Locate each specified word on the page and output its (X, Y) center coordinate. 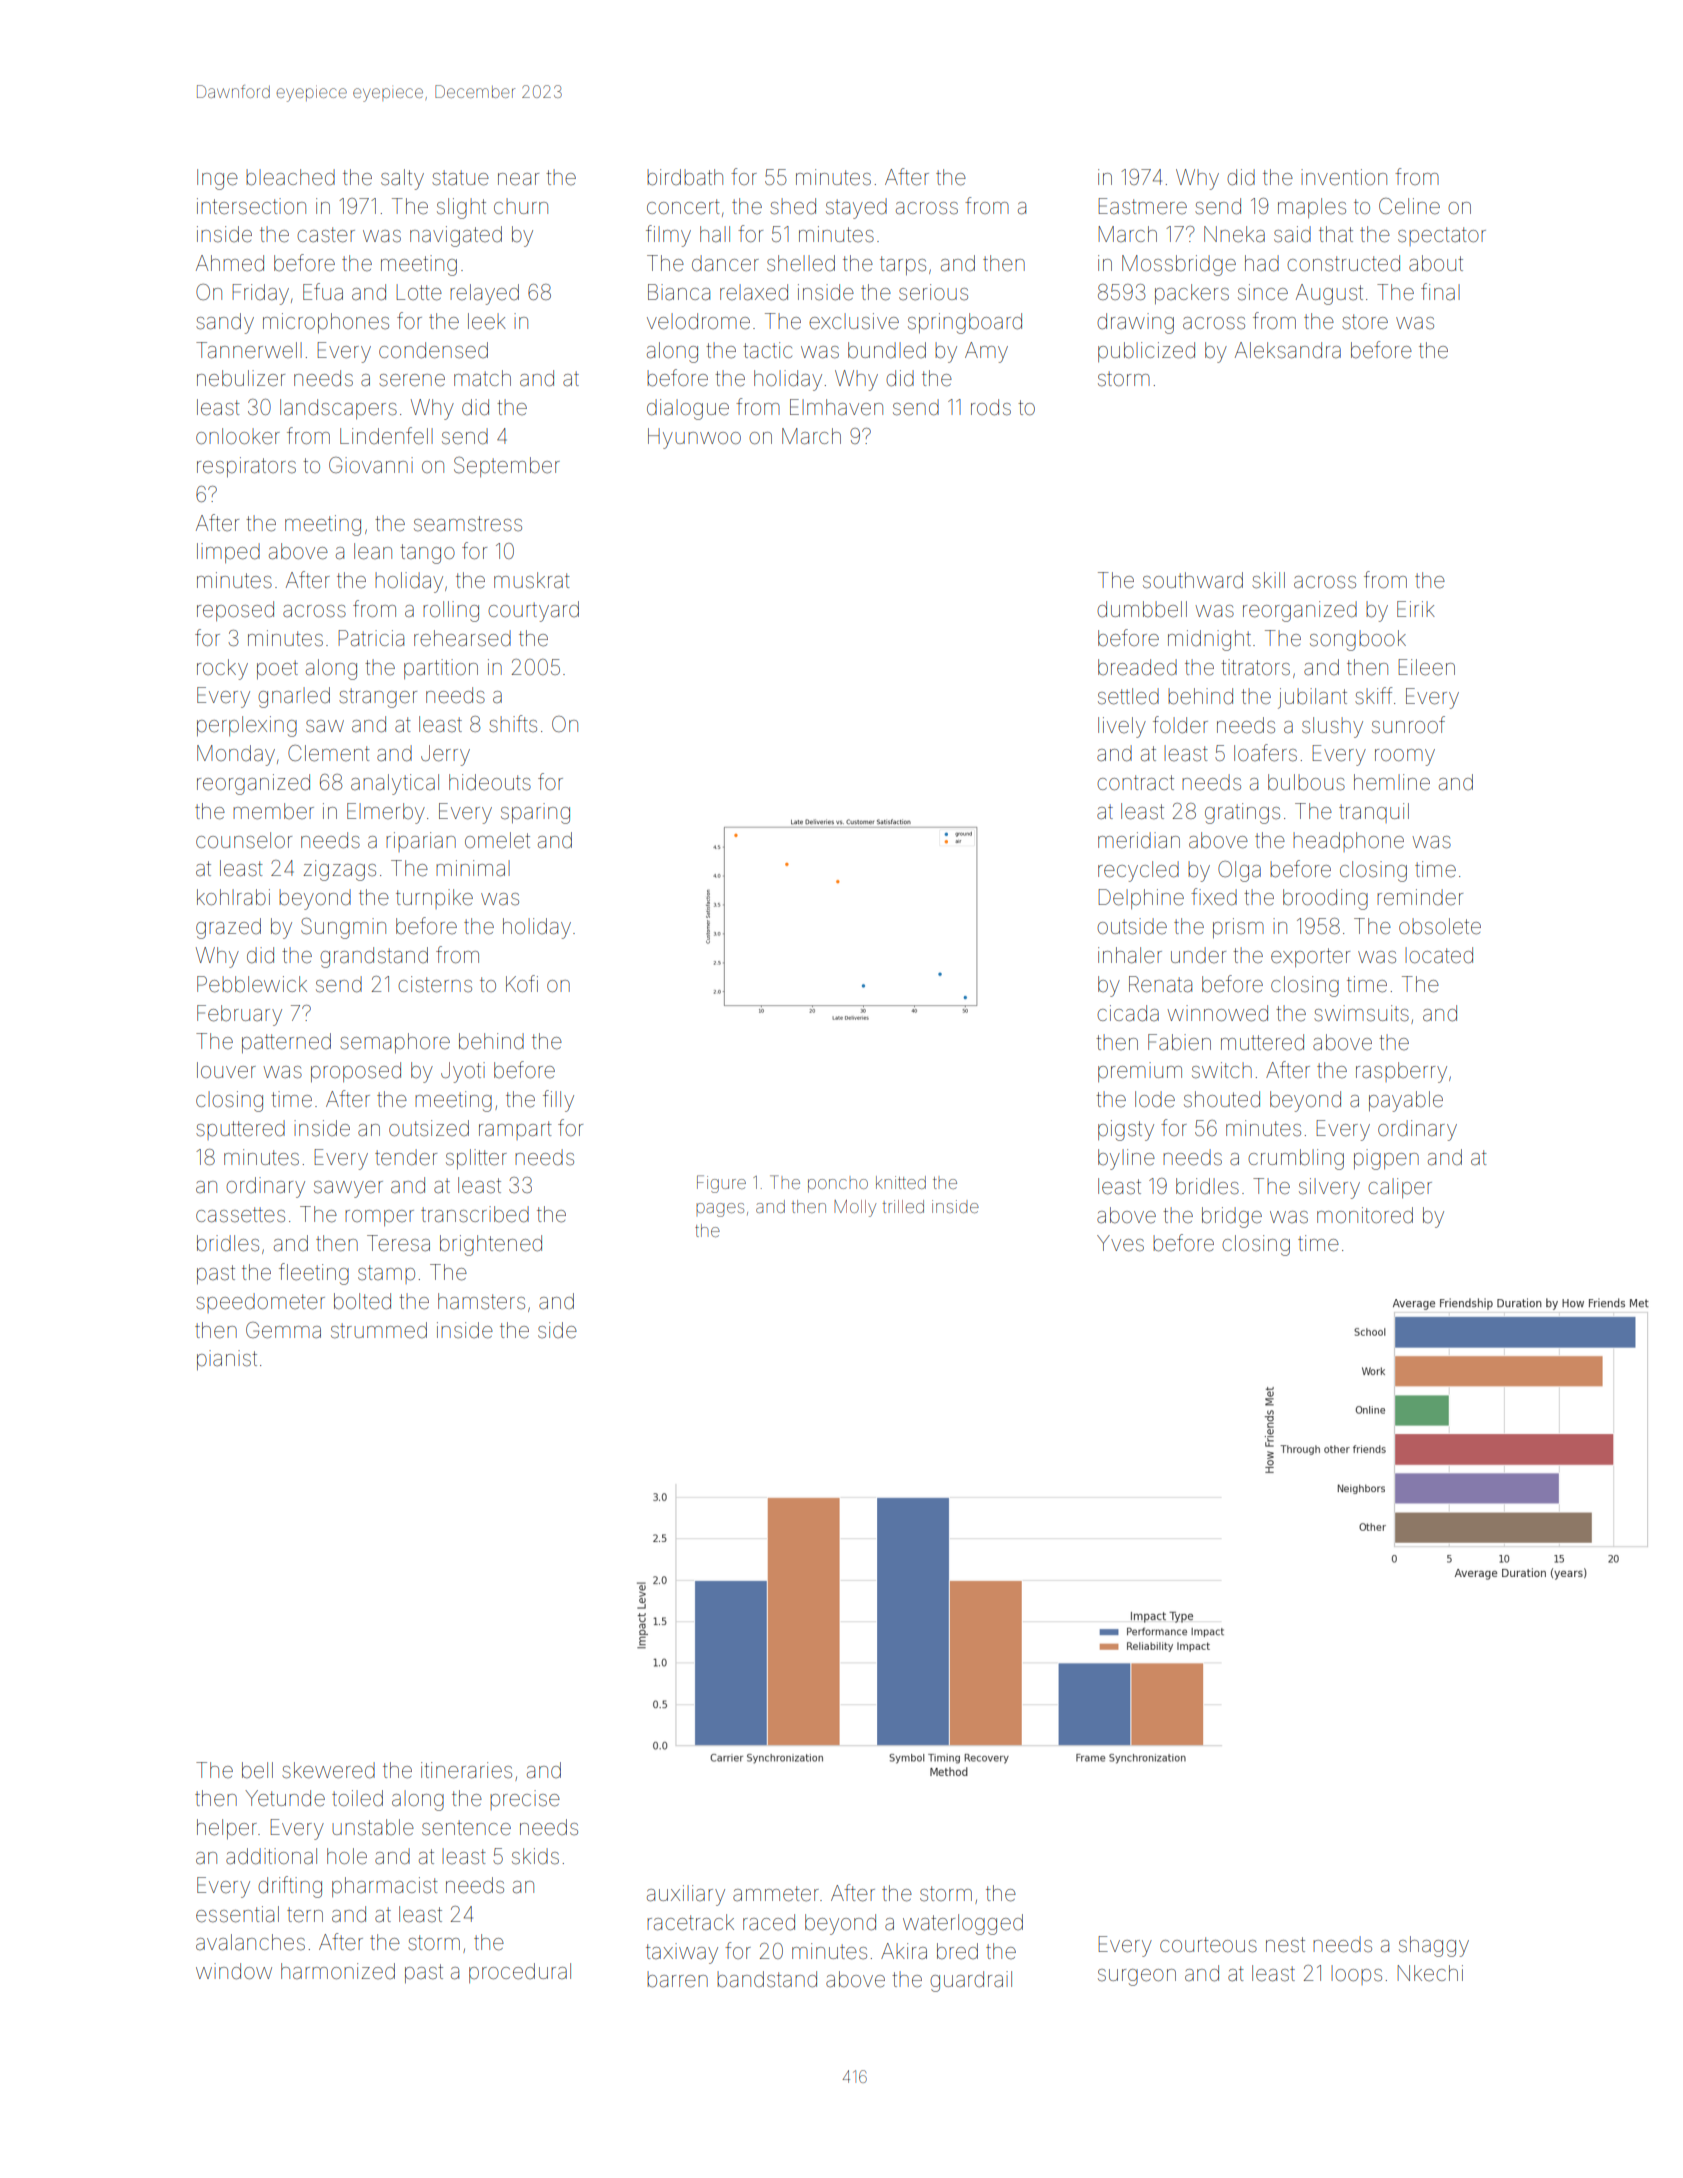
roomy (1405, 757)
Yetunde (285, 1798)
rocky (222, 669)
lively (1122, 727)
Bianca (679, 292)
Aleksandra (1288, 350)
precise (525, 1800)
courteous (1208, 1945)
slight (461, 208)
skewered (328, 1770)
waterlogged (963, 1924)
